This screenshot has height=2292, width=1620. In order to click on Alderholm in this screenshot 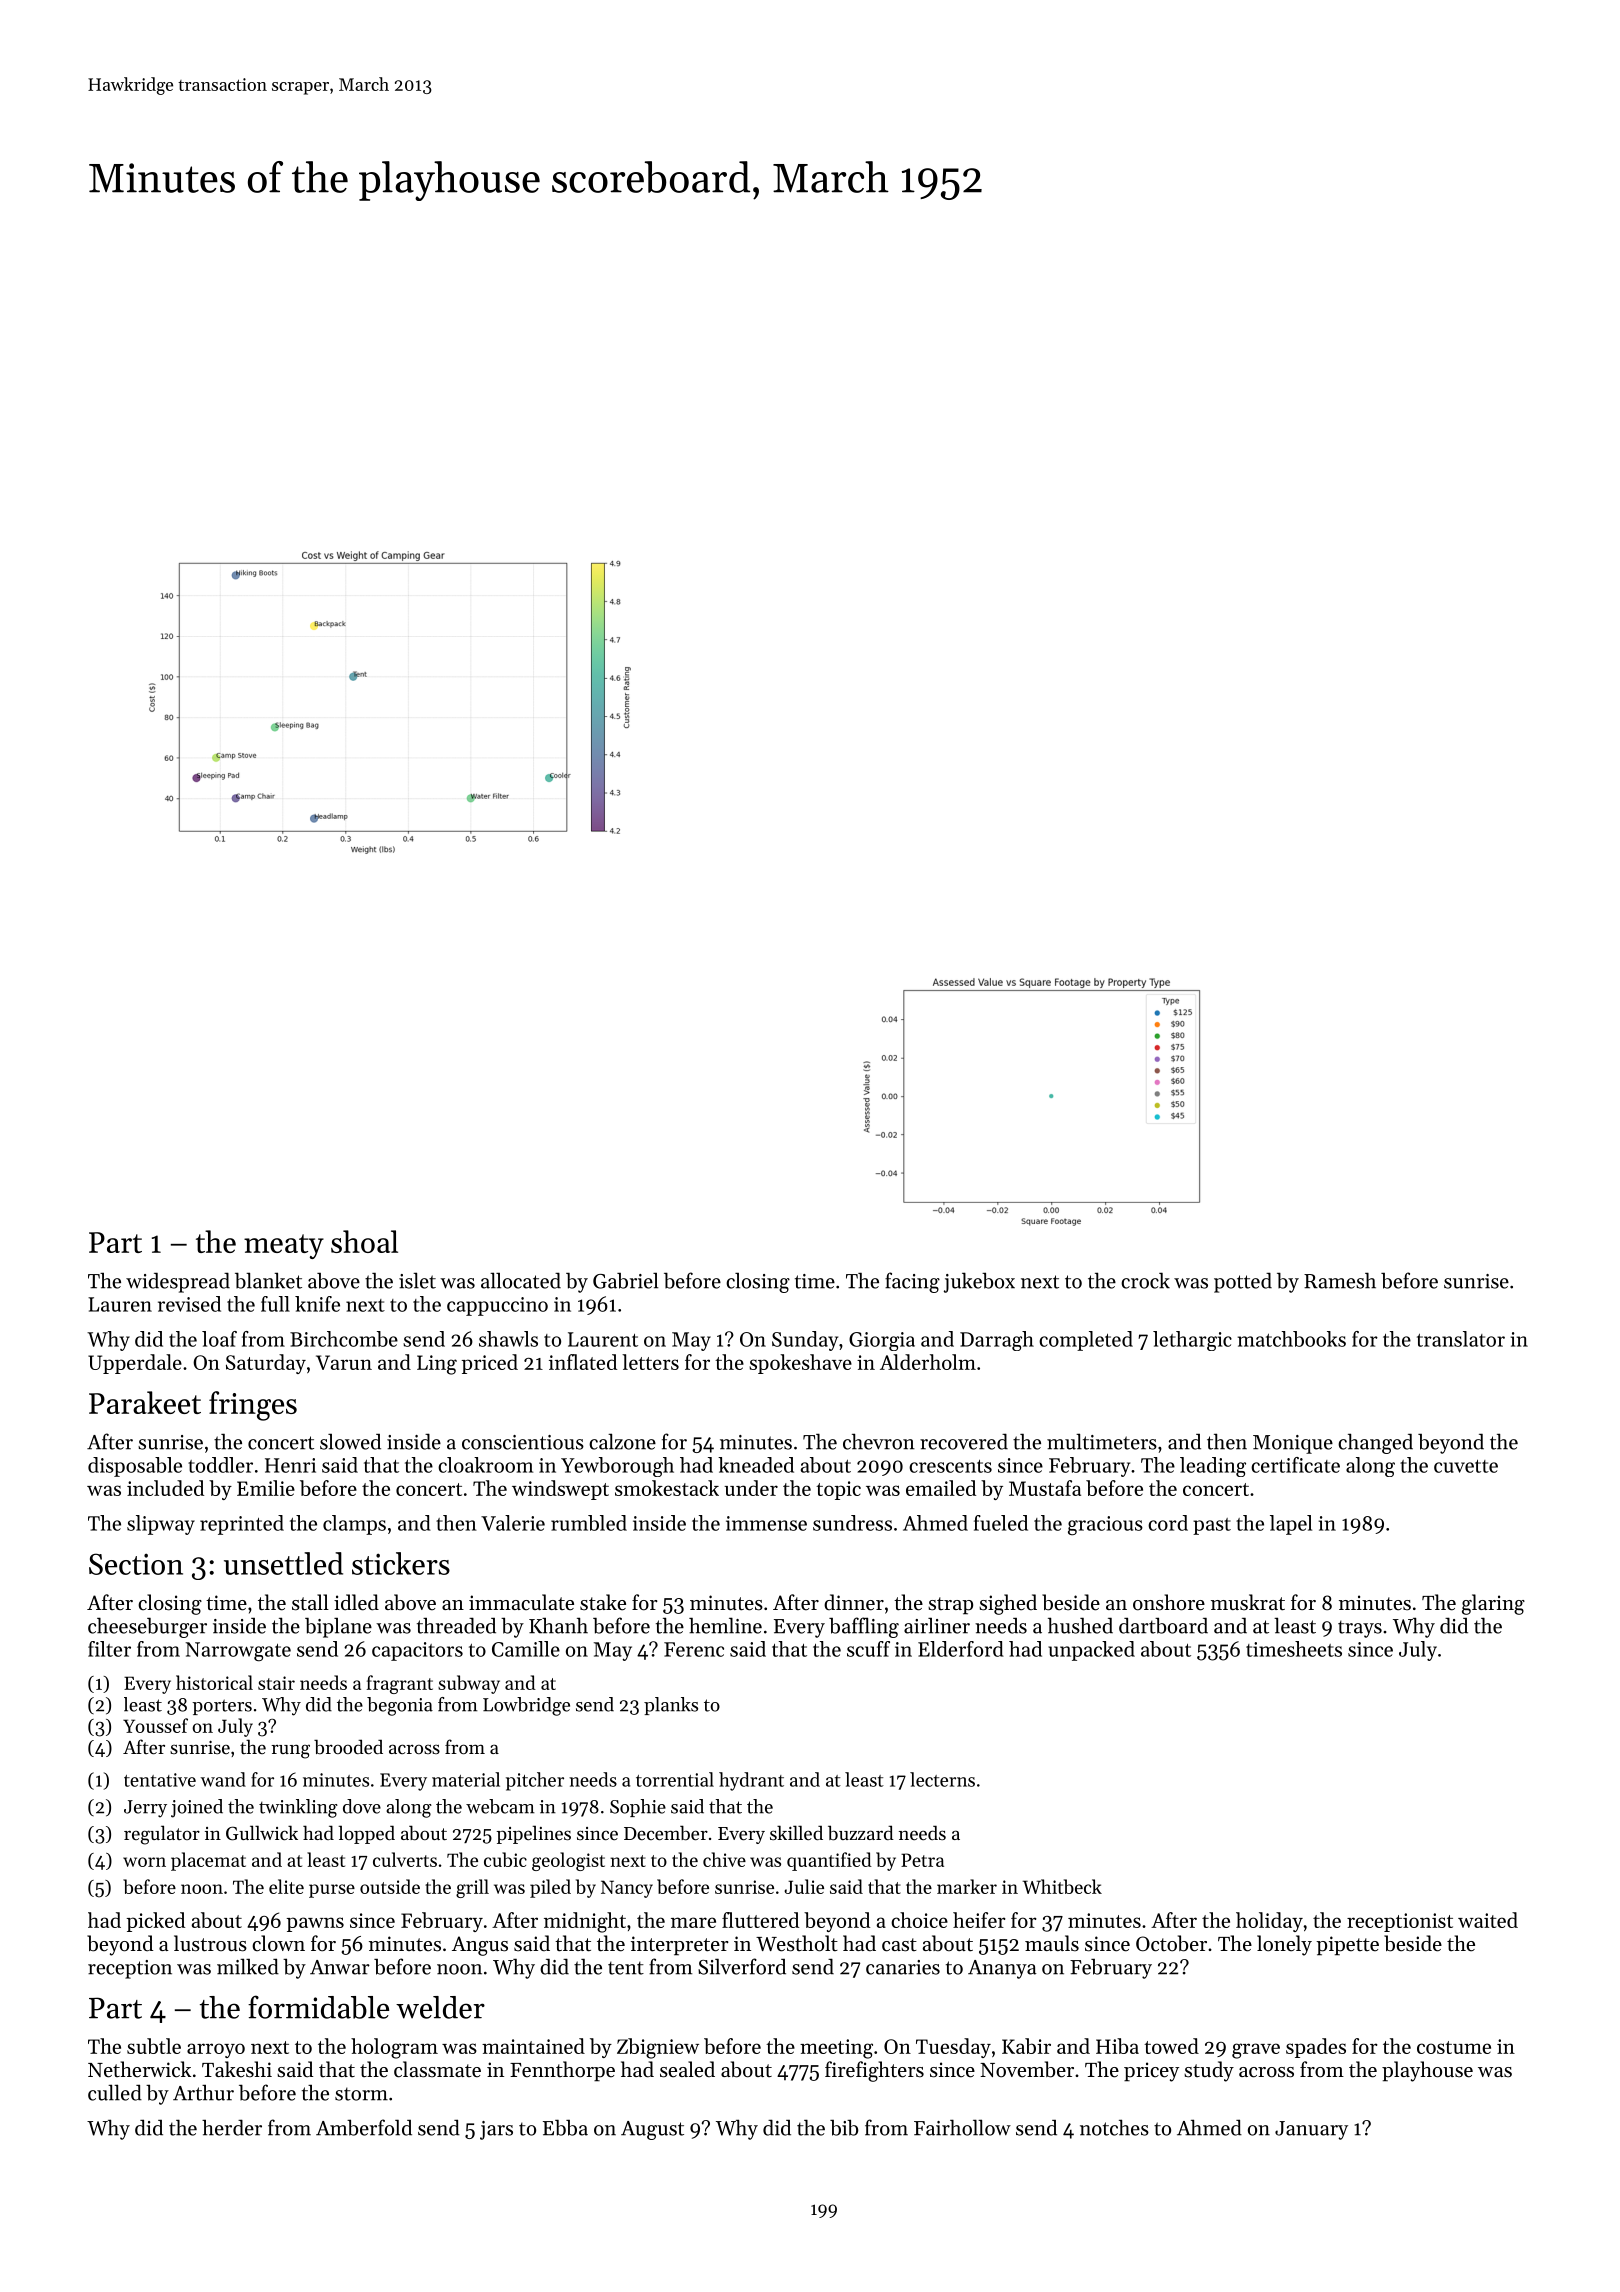, I will do `click(928, 1362)`.
